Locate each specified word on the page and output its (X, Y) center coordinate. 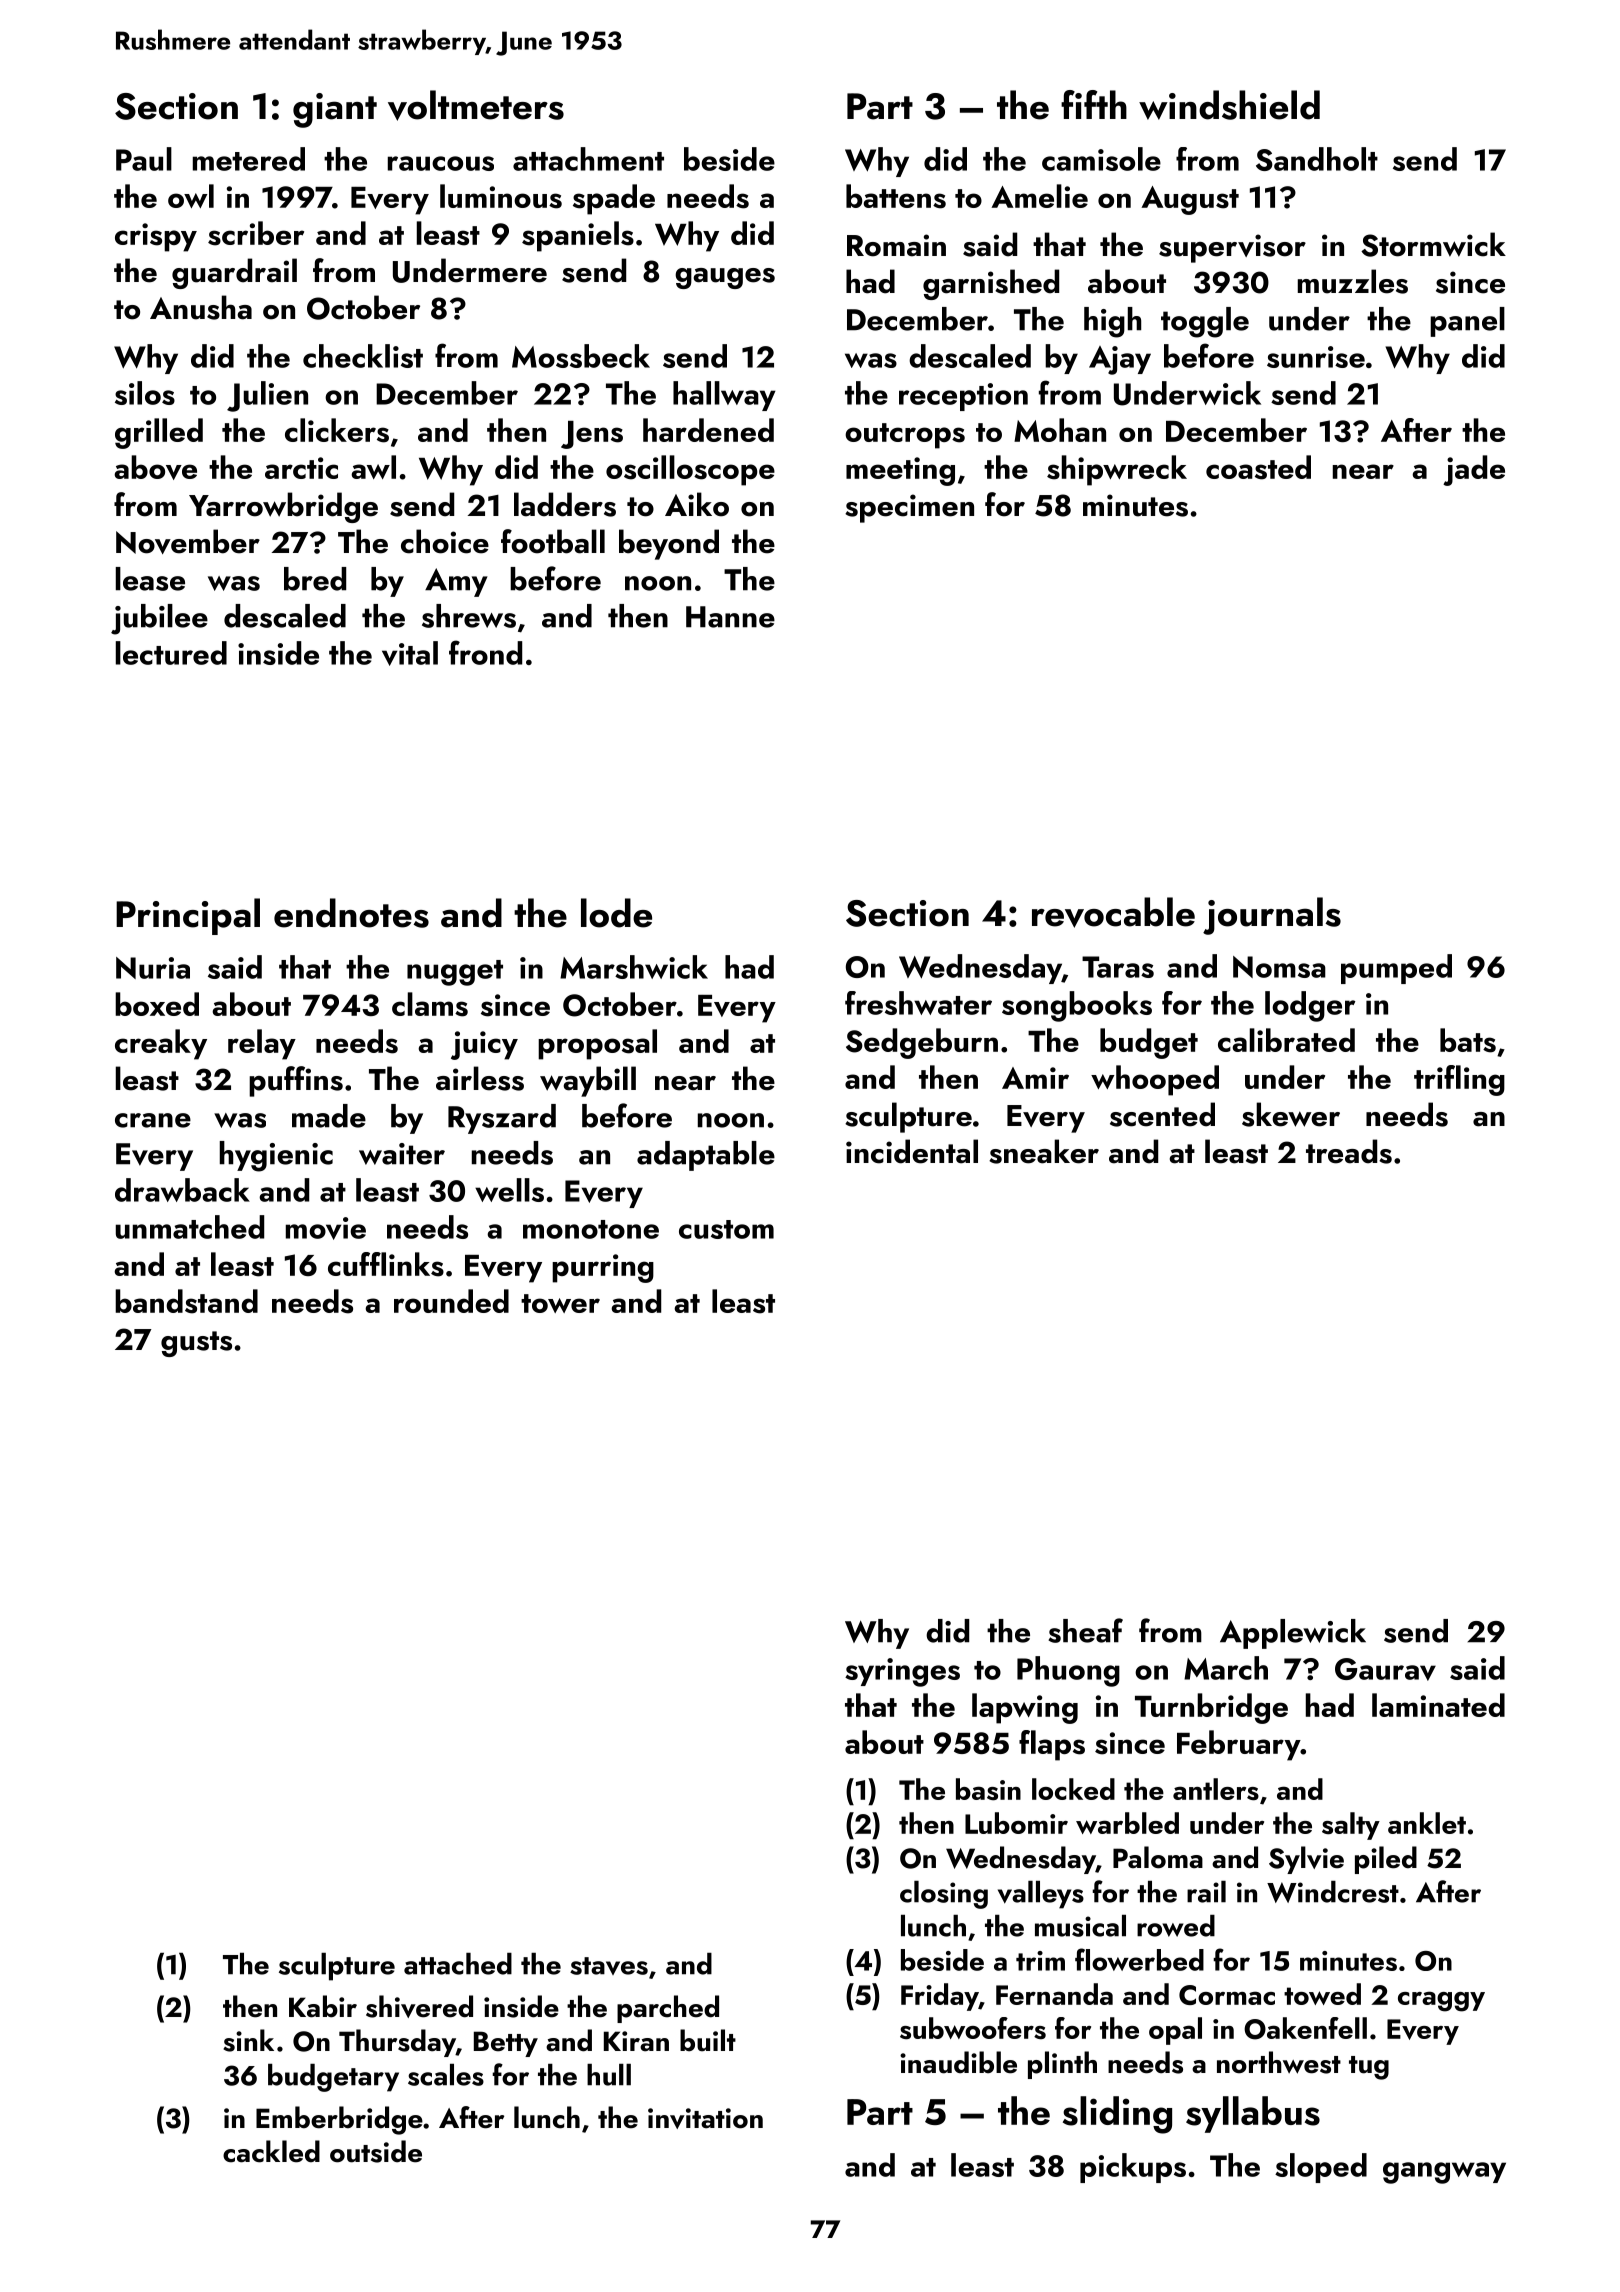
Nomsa (1279, 967)
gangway (1444, 2173)
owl (191, 196)
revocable (1113, 912)
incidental (912, 1151)
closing (944, 1895)
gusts (196, 1344)
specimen (909, 508)
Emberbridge (339, 2120)
